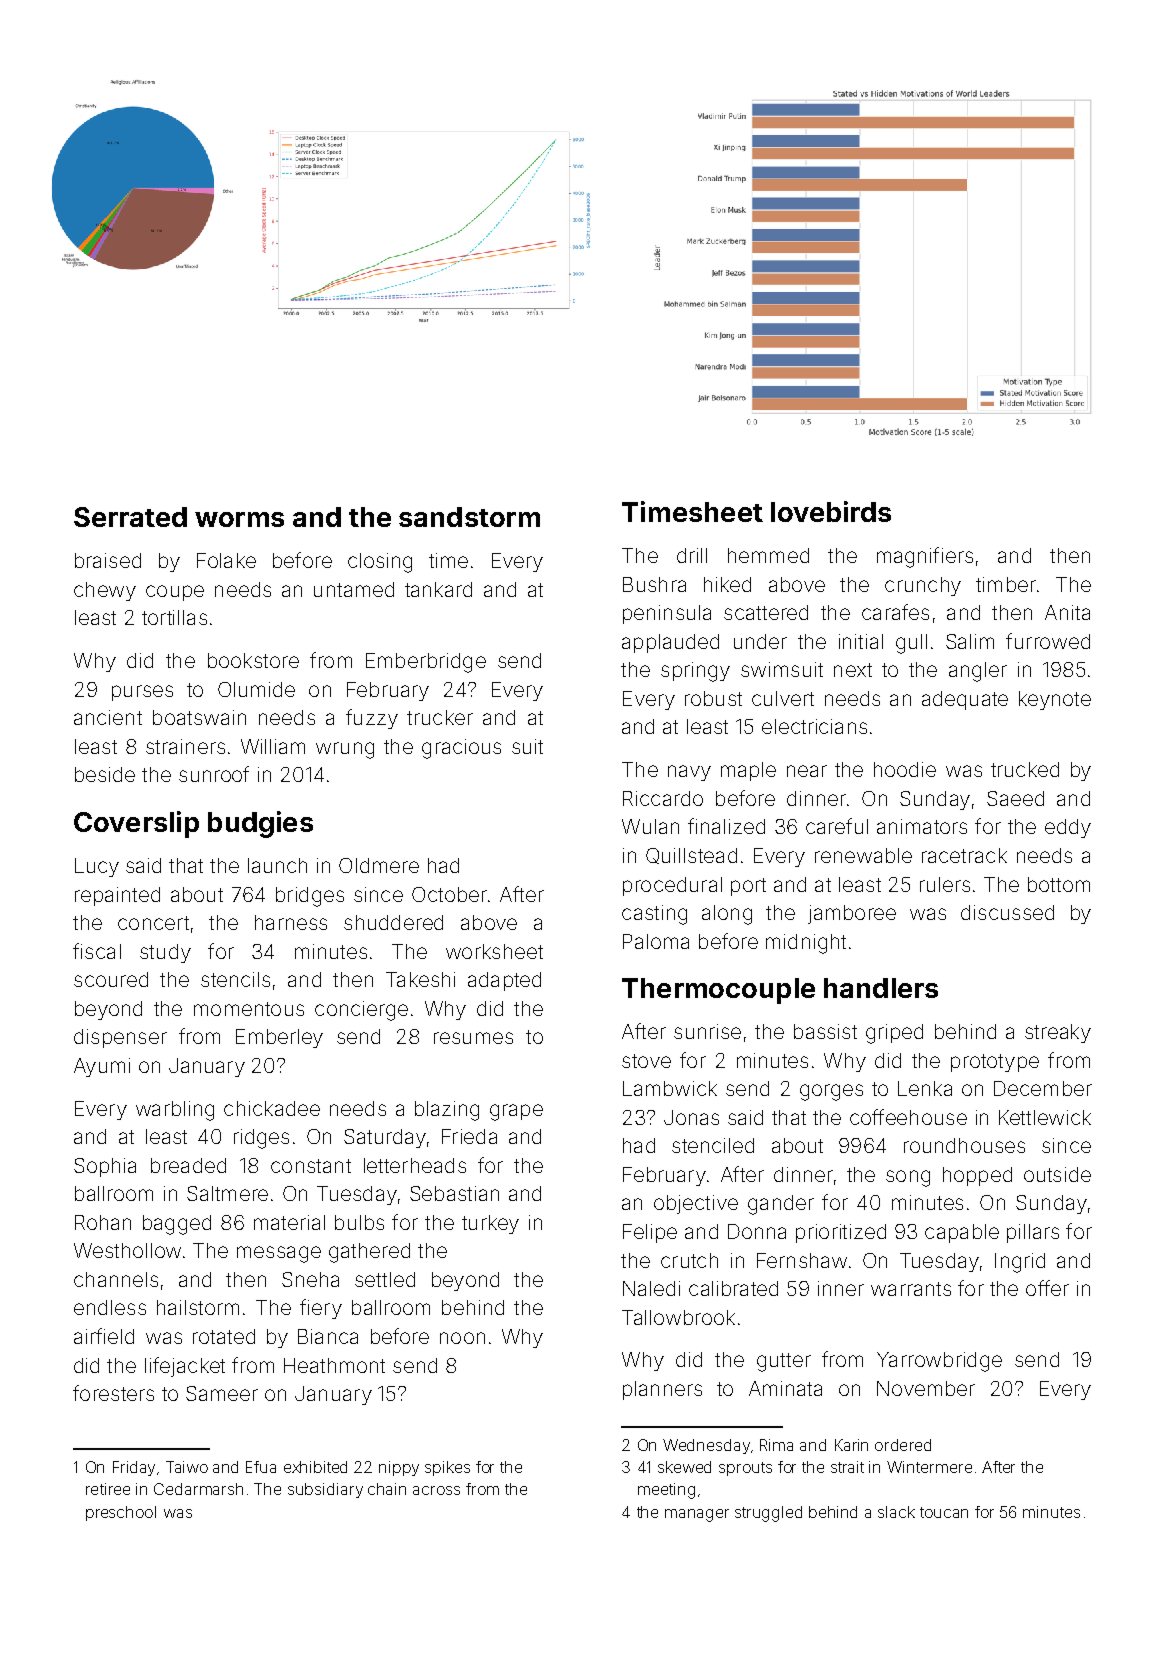  I want to click on toucan, so click(944, 1512).
